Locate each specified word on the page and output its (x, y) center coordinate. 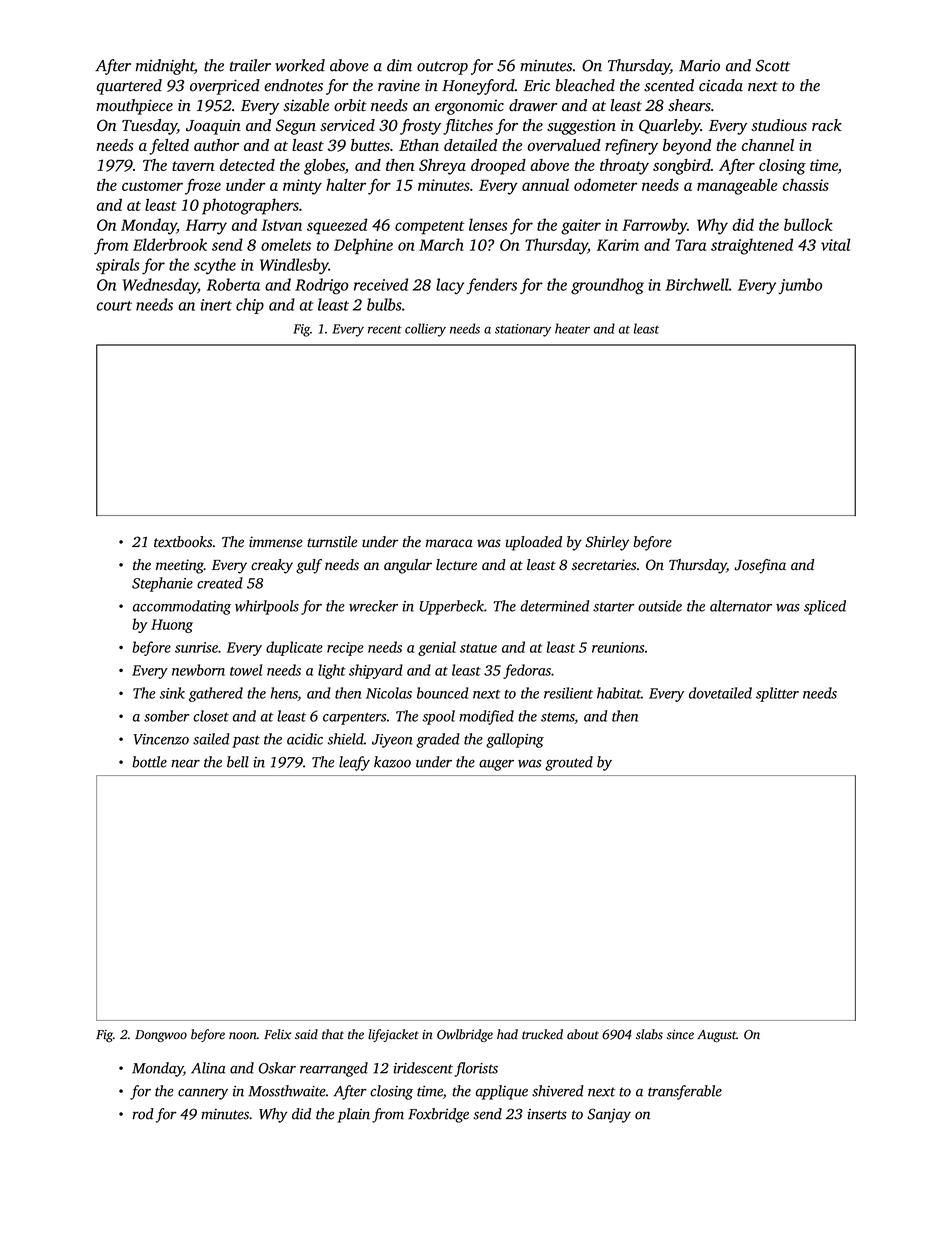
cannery (203, 1094)
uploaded (534, 543)
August (716, 1036)
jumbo (800, 286)
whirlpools (267, 607)
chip (250, 306)
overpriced (225, 87)
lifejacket (393, 1035)
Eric (537, 85)
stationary (523, 330)
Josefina (760, 566)
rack (827, 125)
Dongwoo (161, 1036)
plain (354, 1115)
